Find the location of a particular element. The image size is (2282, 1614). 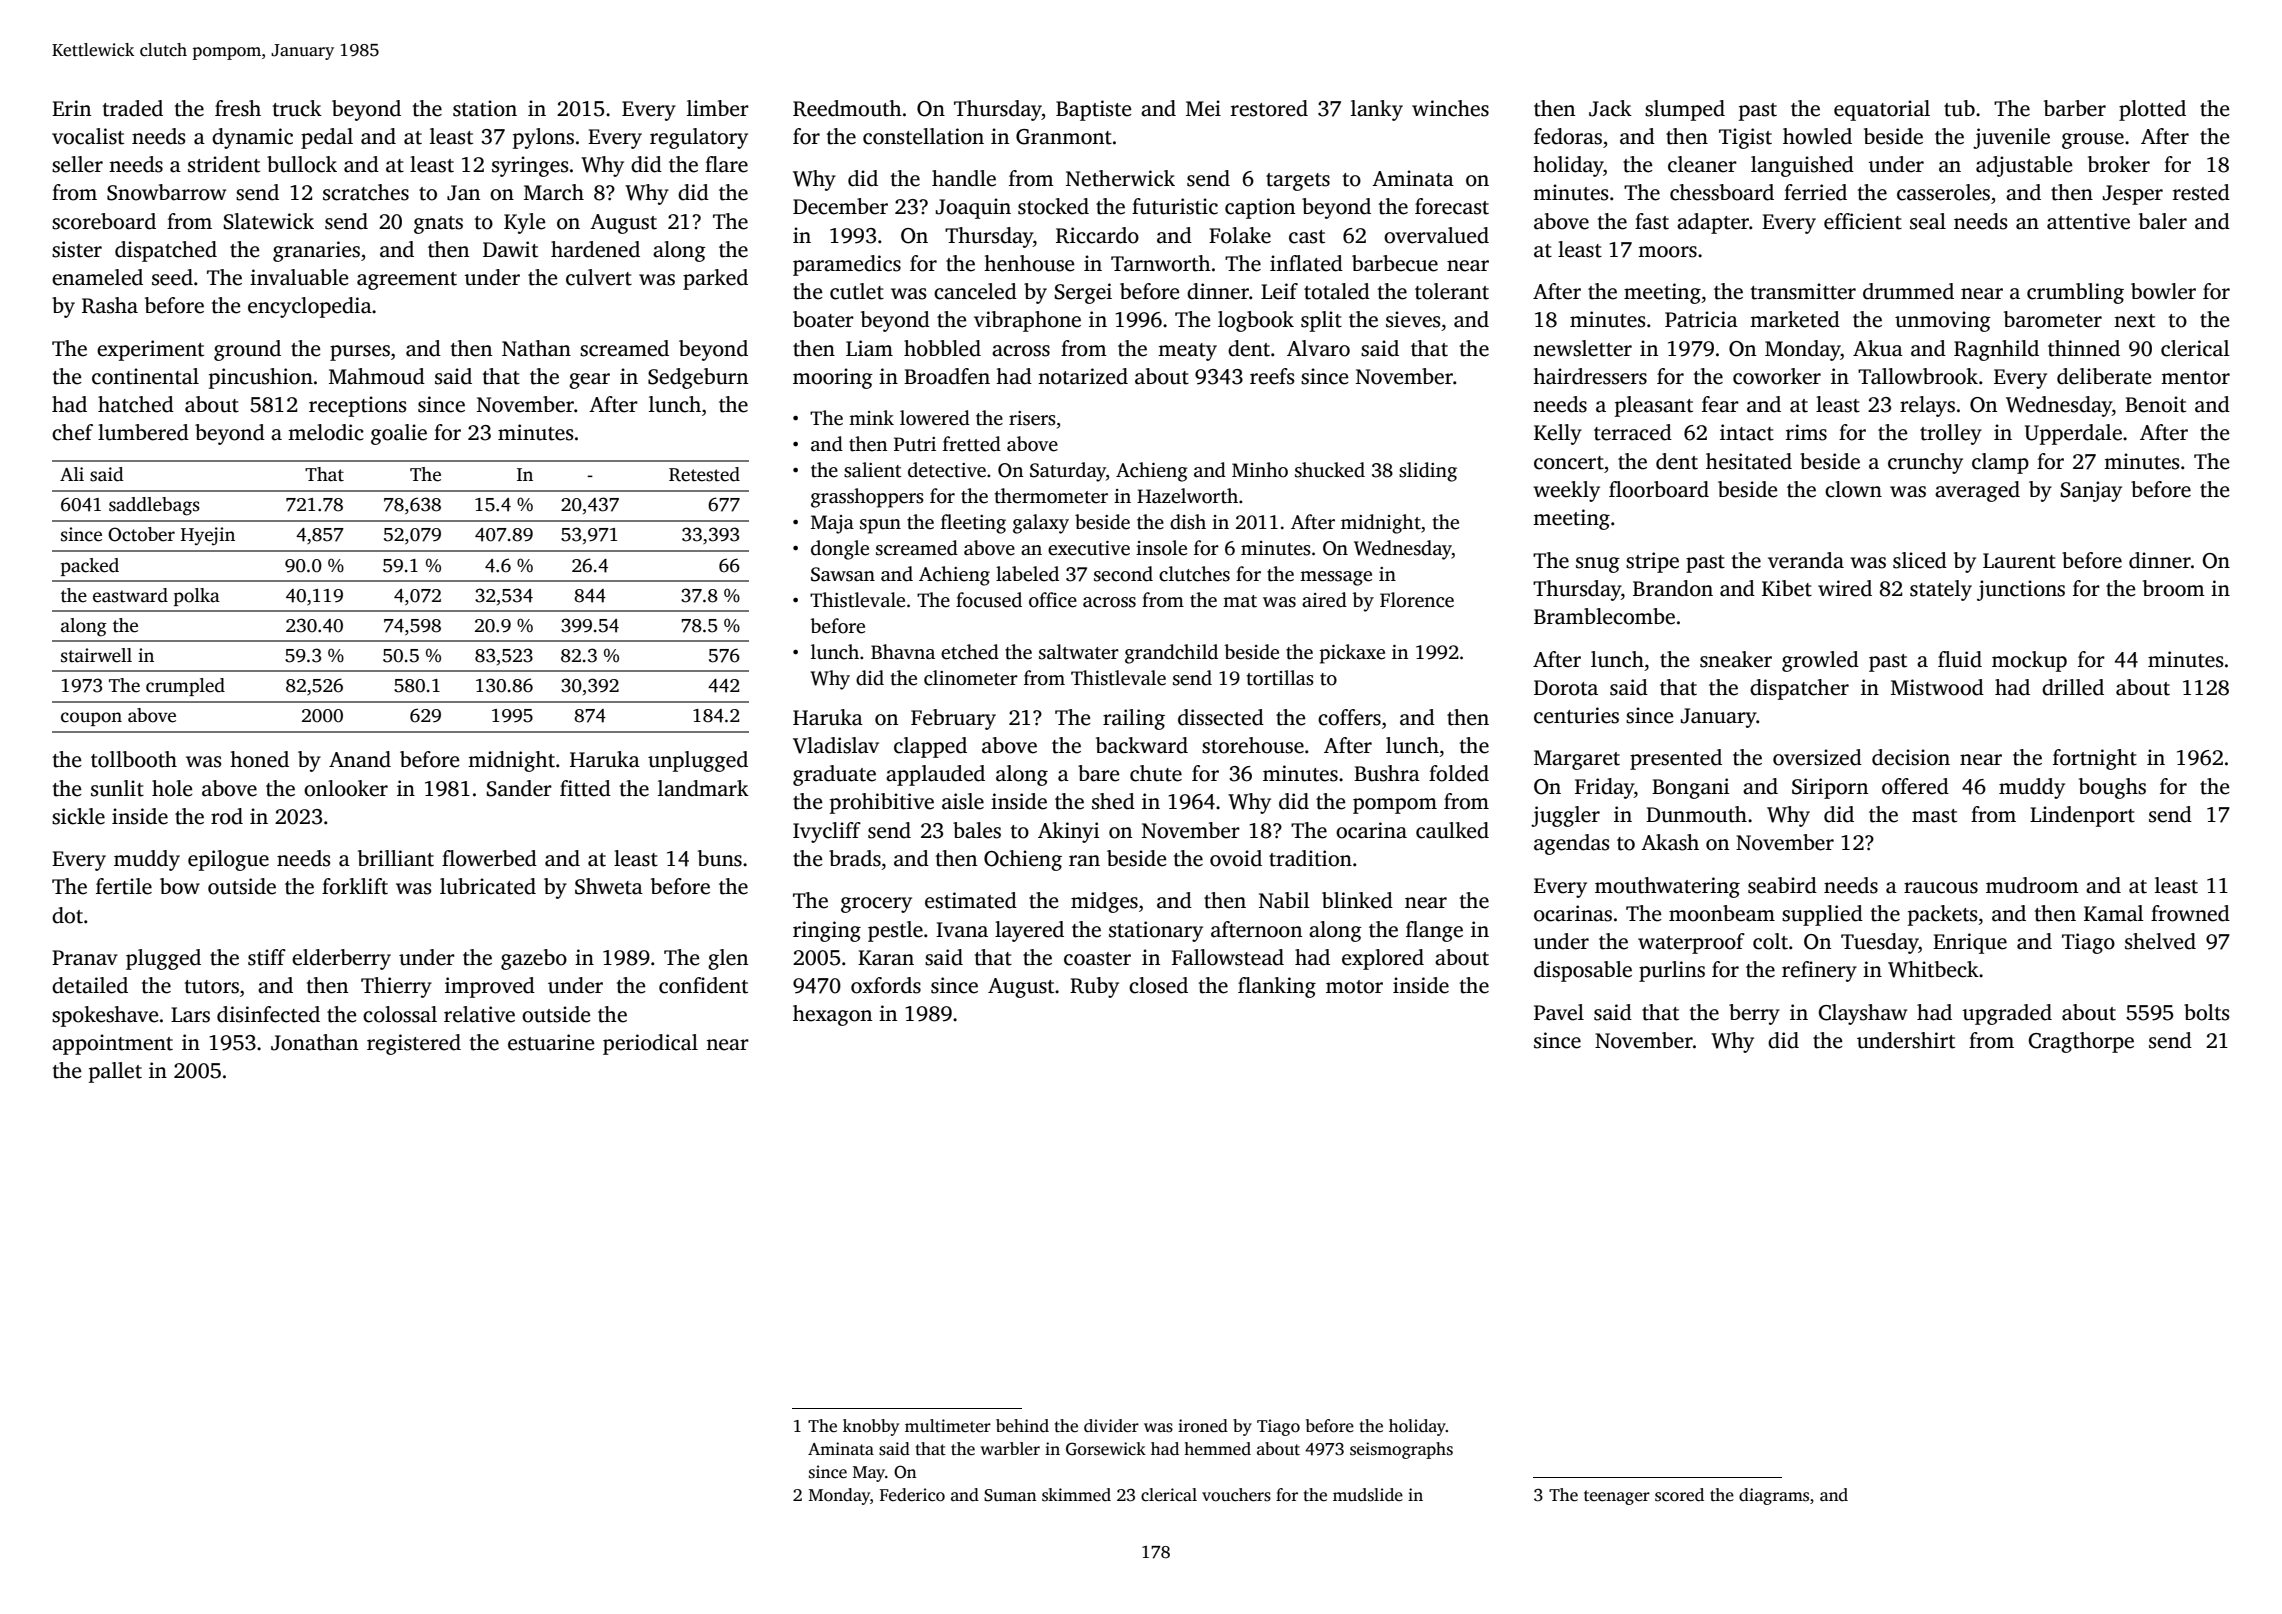

May is located at coordinates (869, 1474).
